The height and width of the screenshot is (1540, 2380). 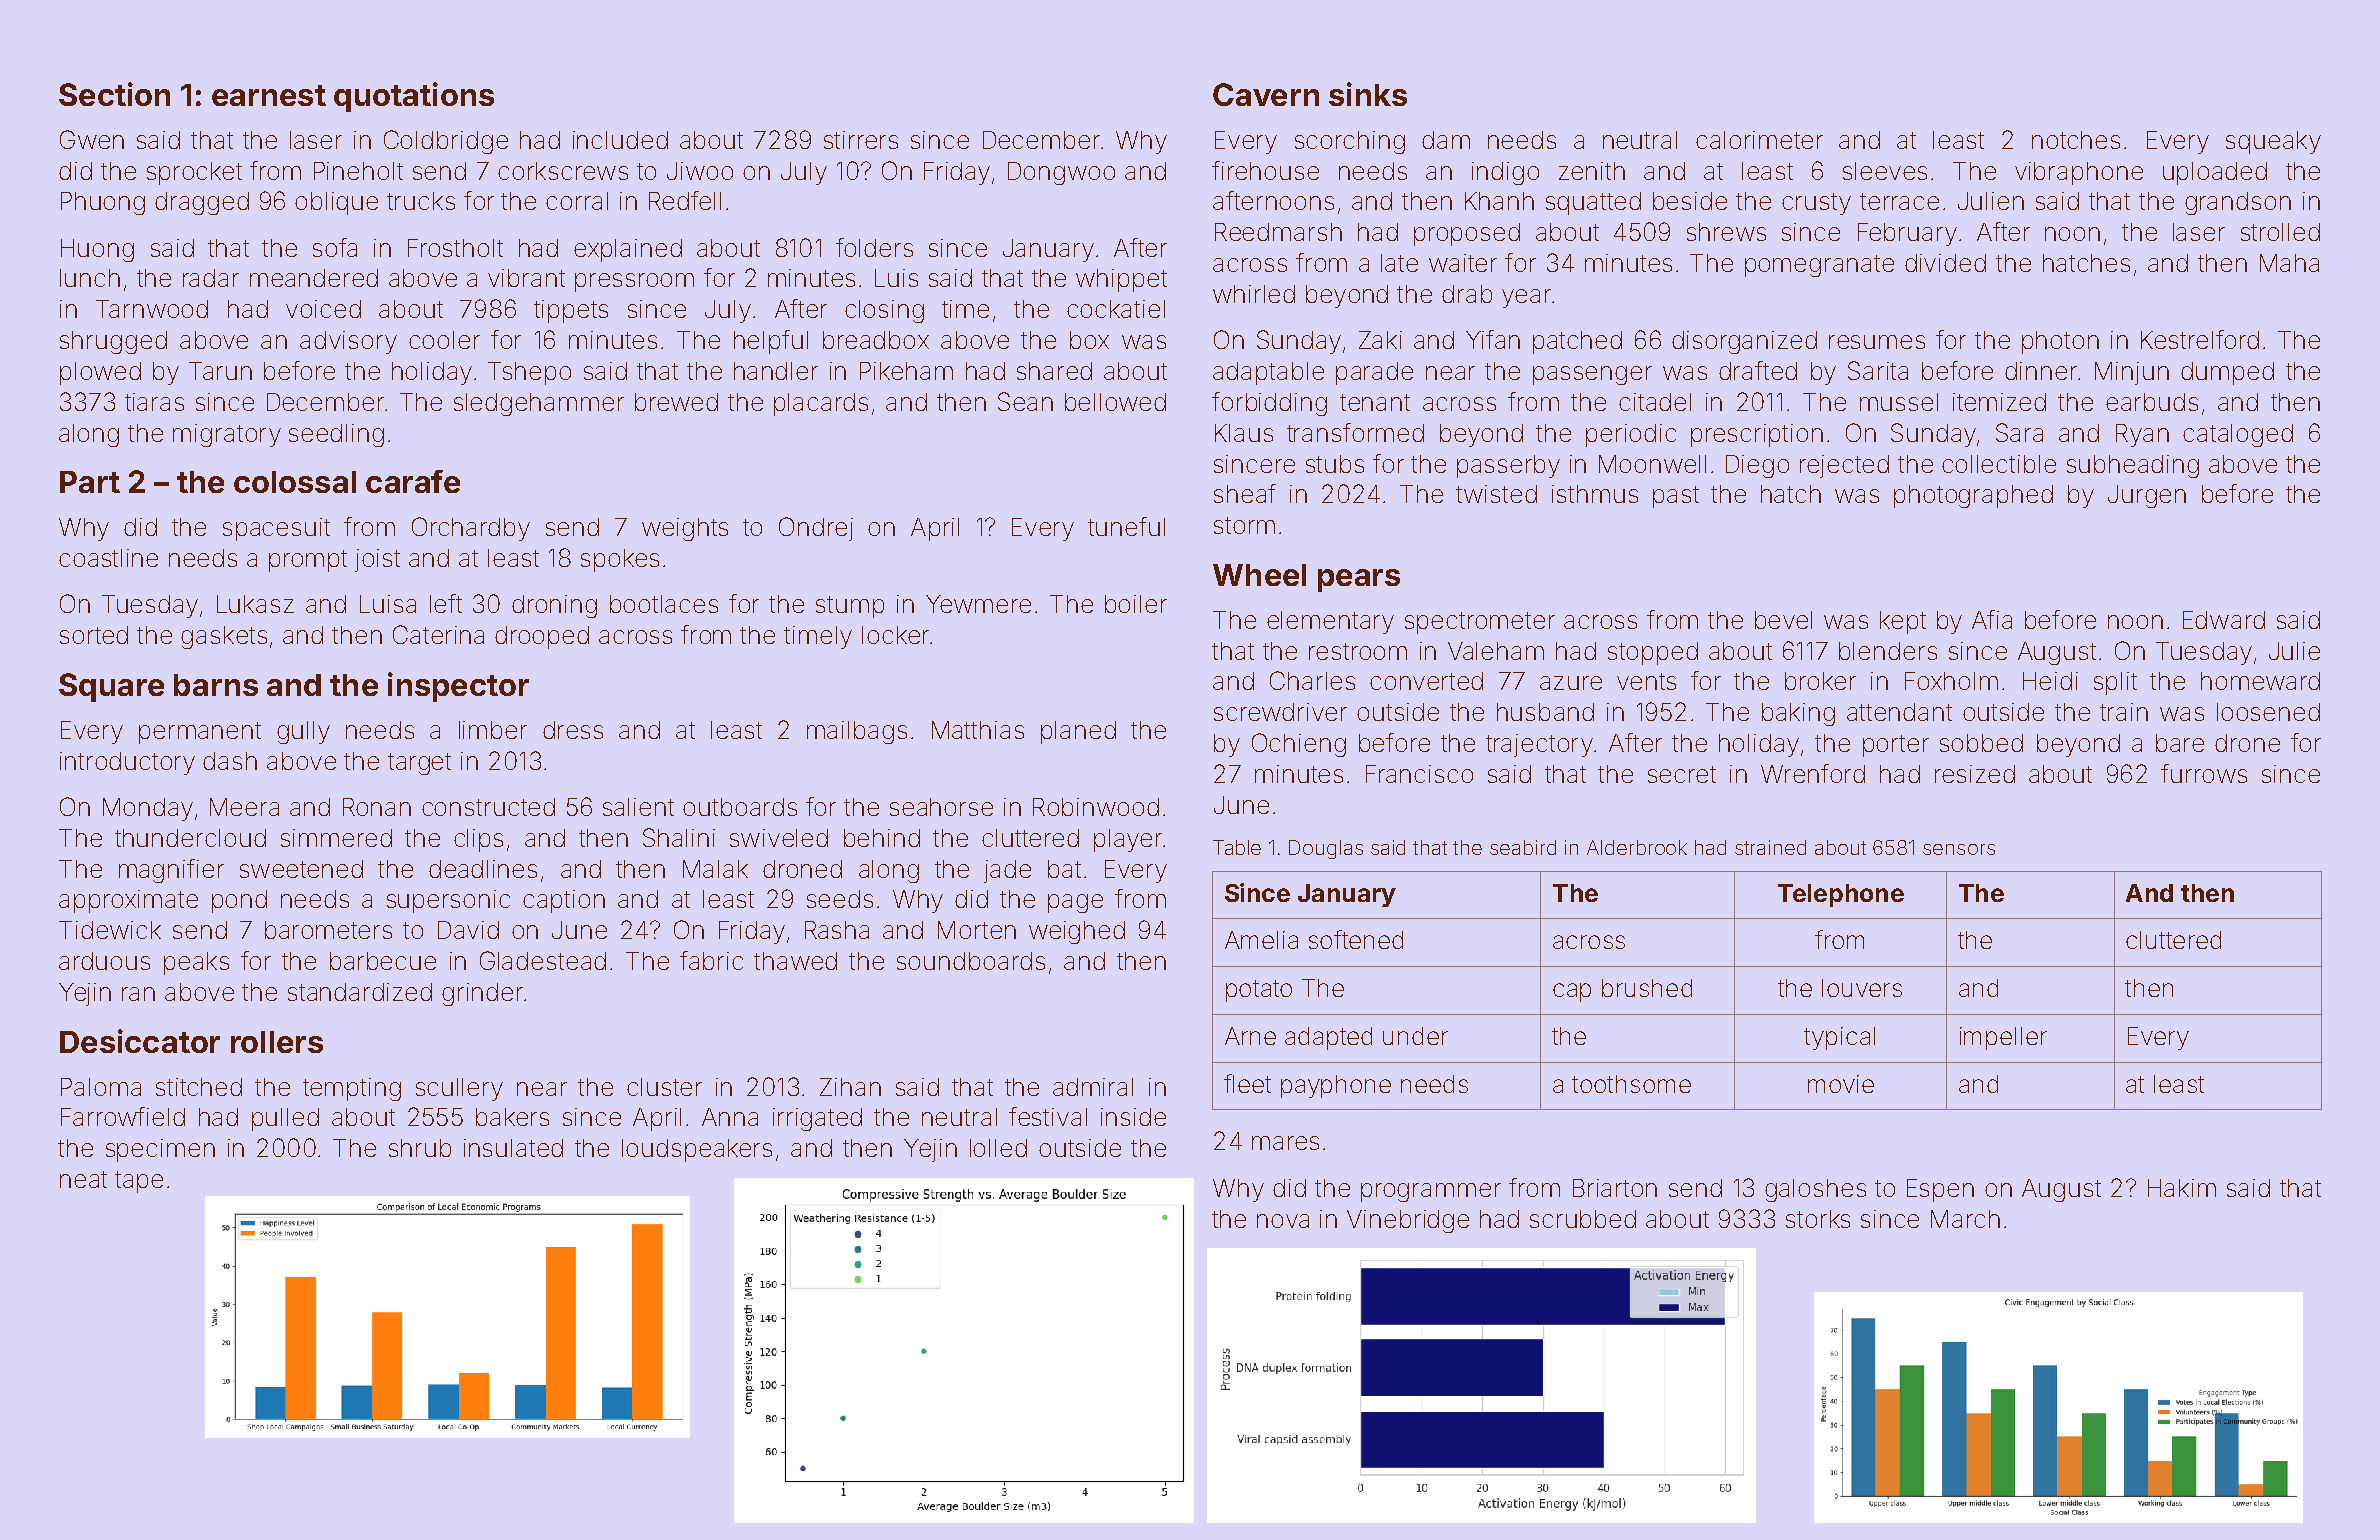 I want to click on salient, so click(x=638, y=807).
